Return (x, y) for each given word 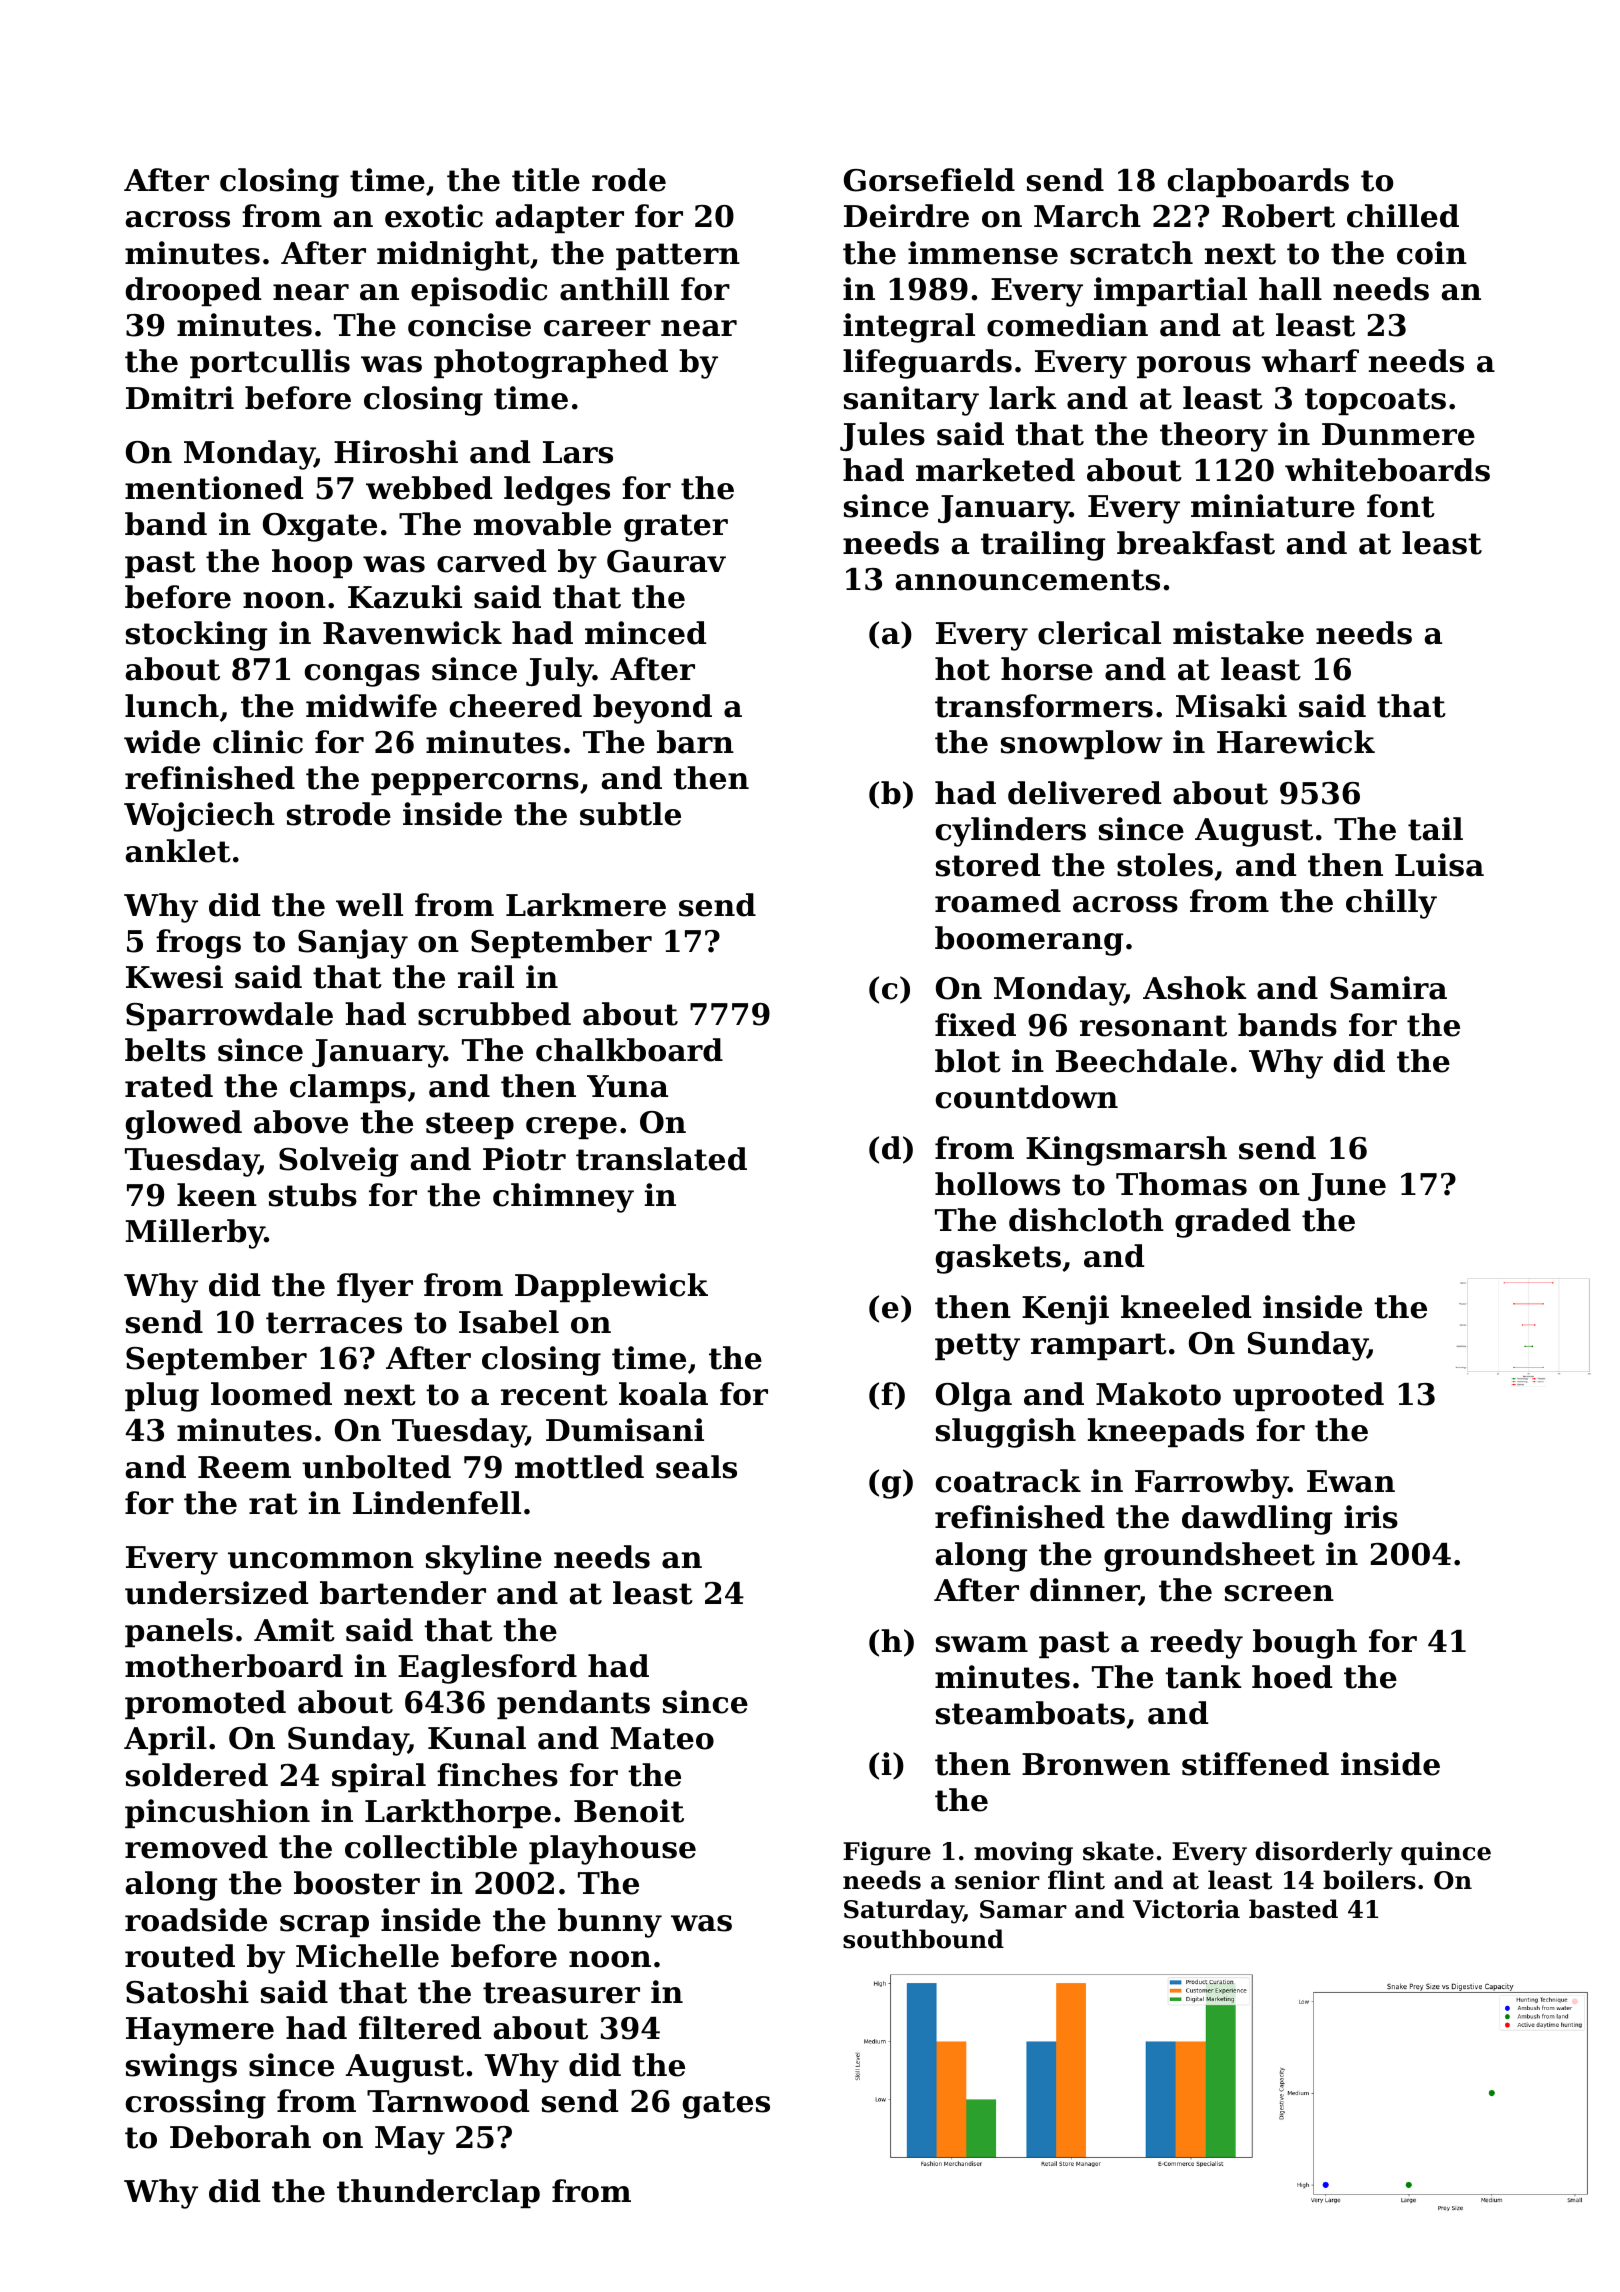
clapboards (1258, 182)
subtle (630, 814)
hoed (1292, 1677)
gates (726, 2105)
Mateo (662, 1738)
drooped (193, 291)
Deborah (240, 2137)
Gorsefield (929, 180)
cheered (516, 706)
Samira (1388, 988)
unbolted (376, 1467)
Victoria (1186, 1909)
